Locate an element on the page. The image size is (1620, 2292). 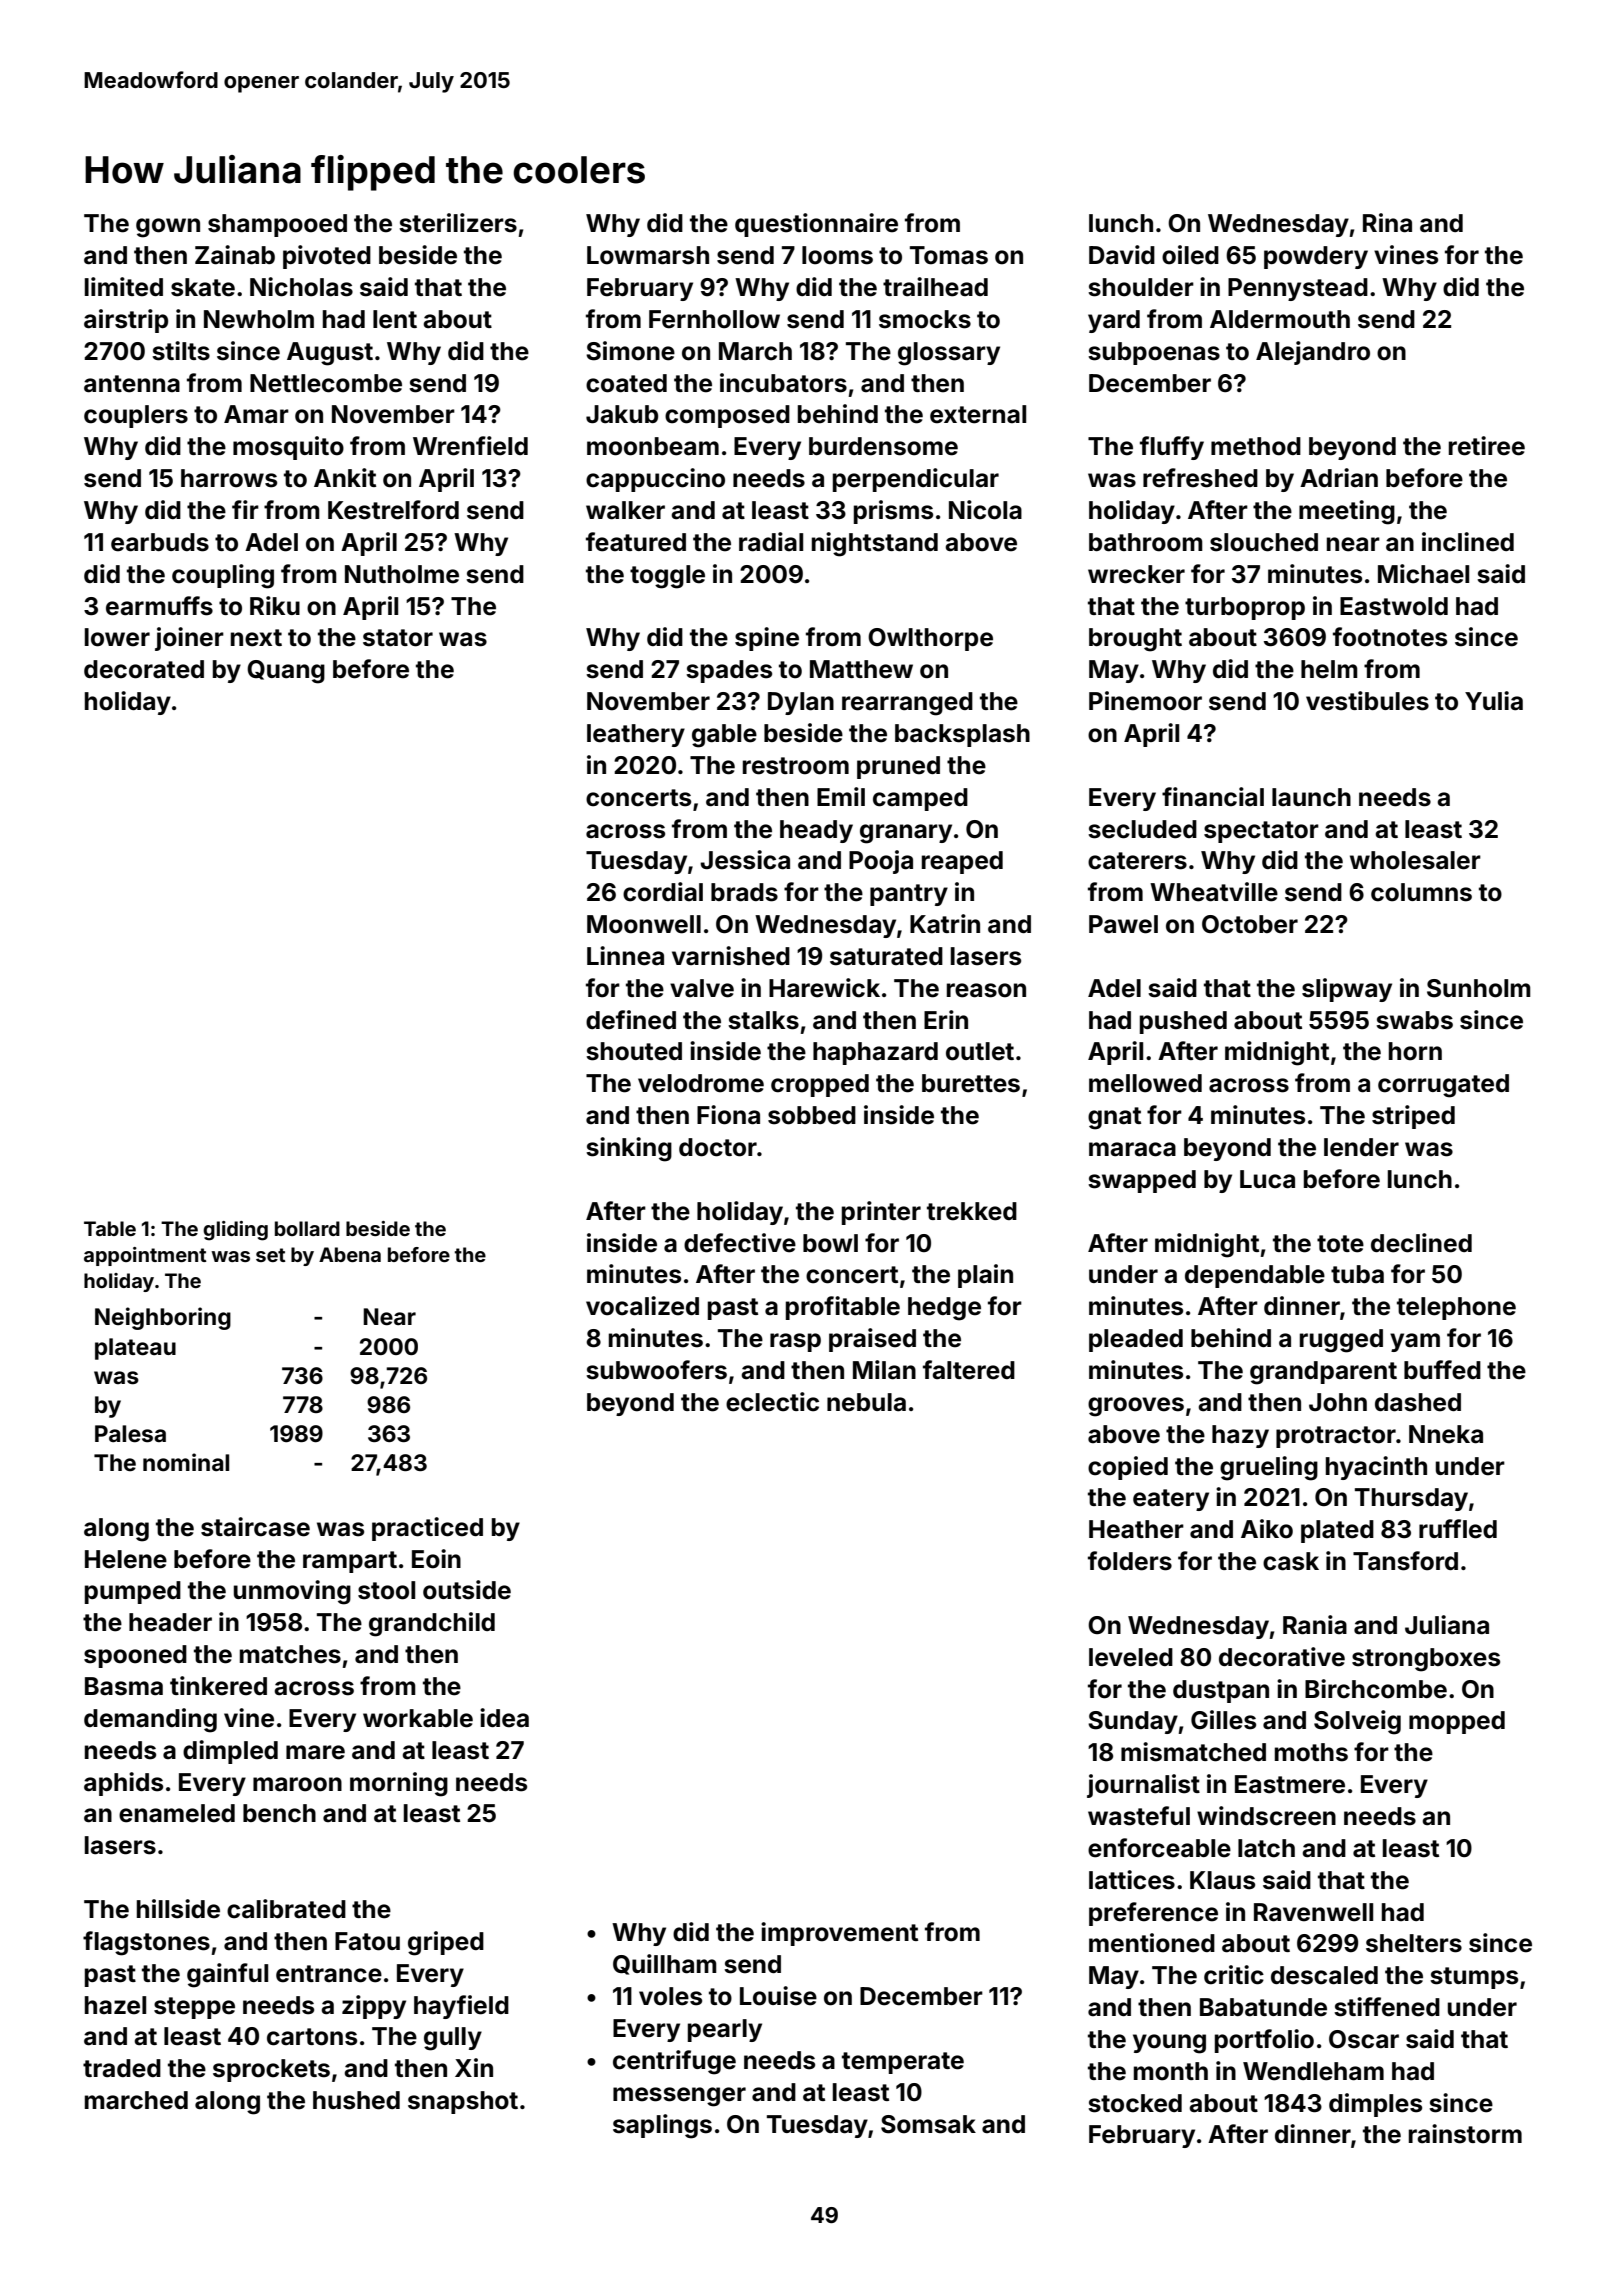
mopped is located at coordinates (1457, 1722).
